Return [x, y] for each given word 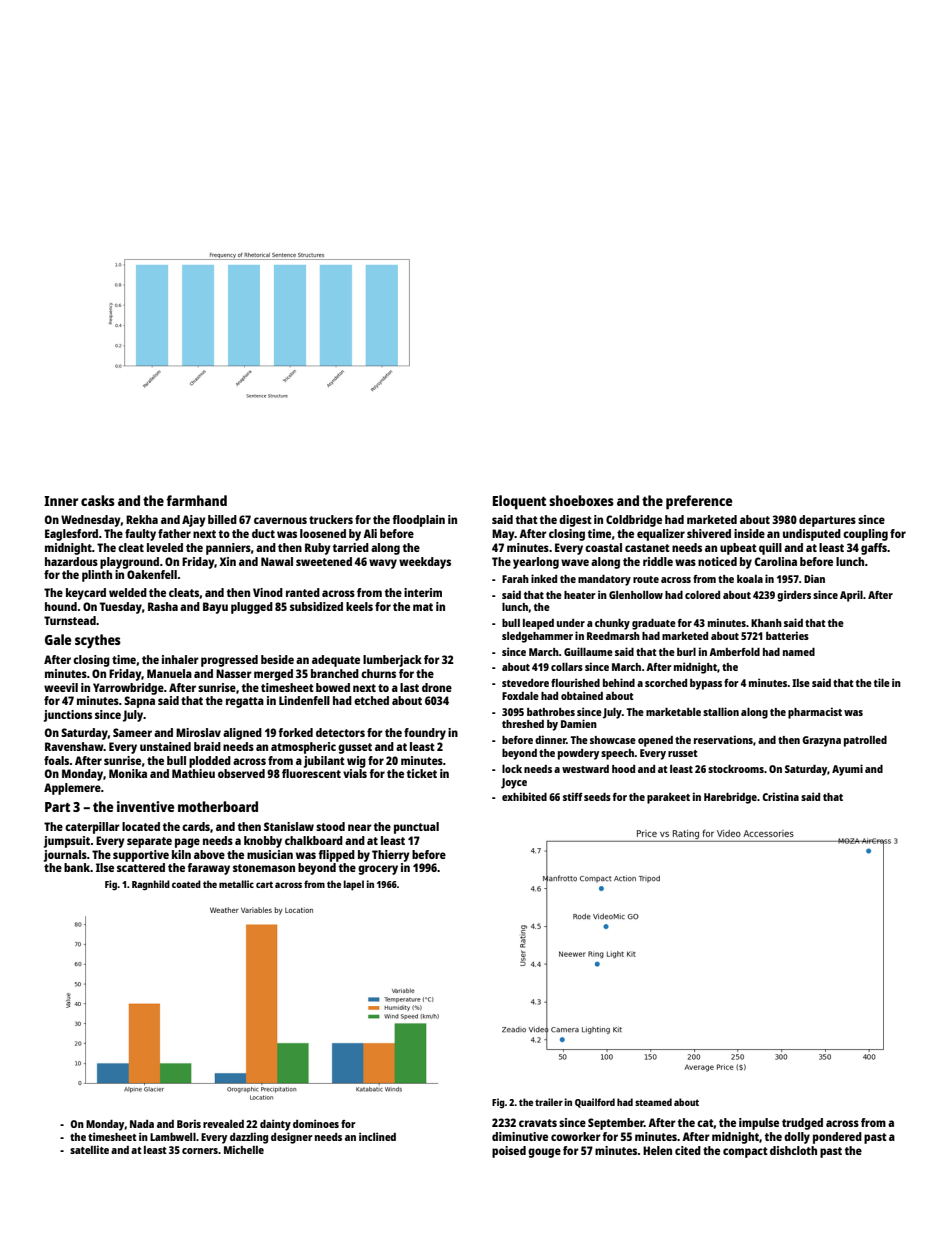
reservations [723, 739]
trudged [802, 1124]
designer [292, 1138]
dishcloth [793, 1150]
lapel [354, 885]
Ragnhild [151, 885]
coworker [576, 1136]
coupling [865, 535]
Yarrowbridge [128, 689]
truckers [331, 519]
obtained [582, 695]
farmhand [196, 500]
